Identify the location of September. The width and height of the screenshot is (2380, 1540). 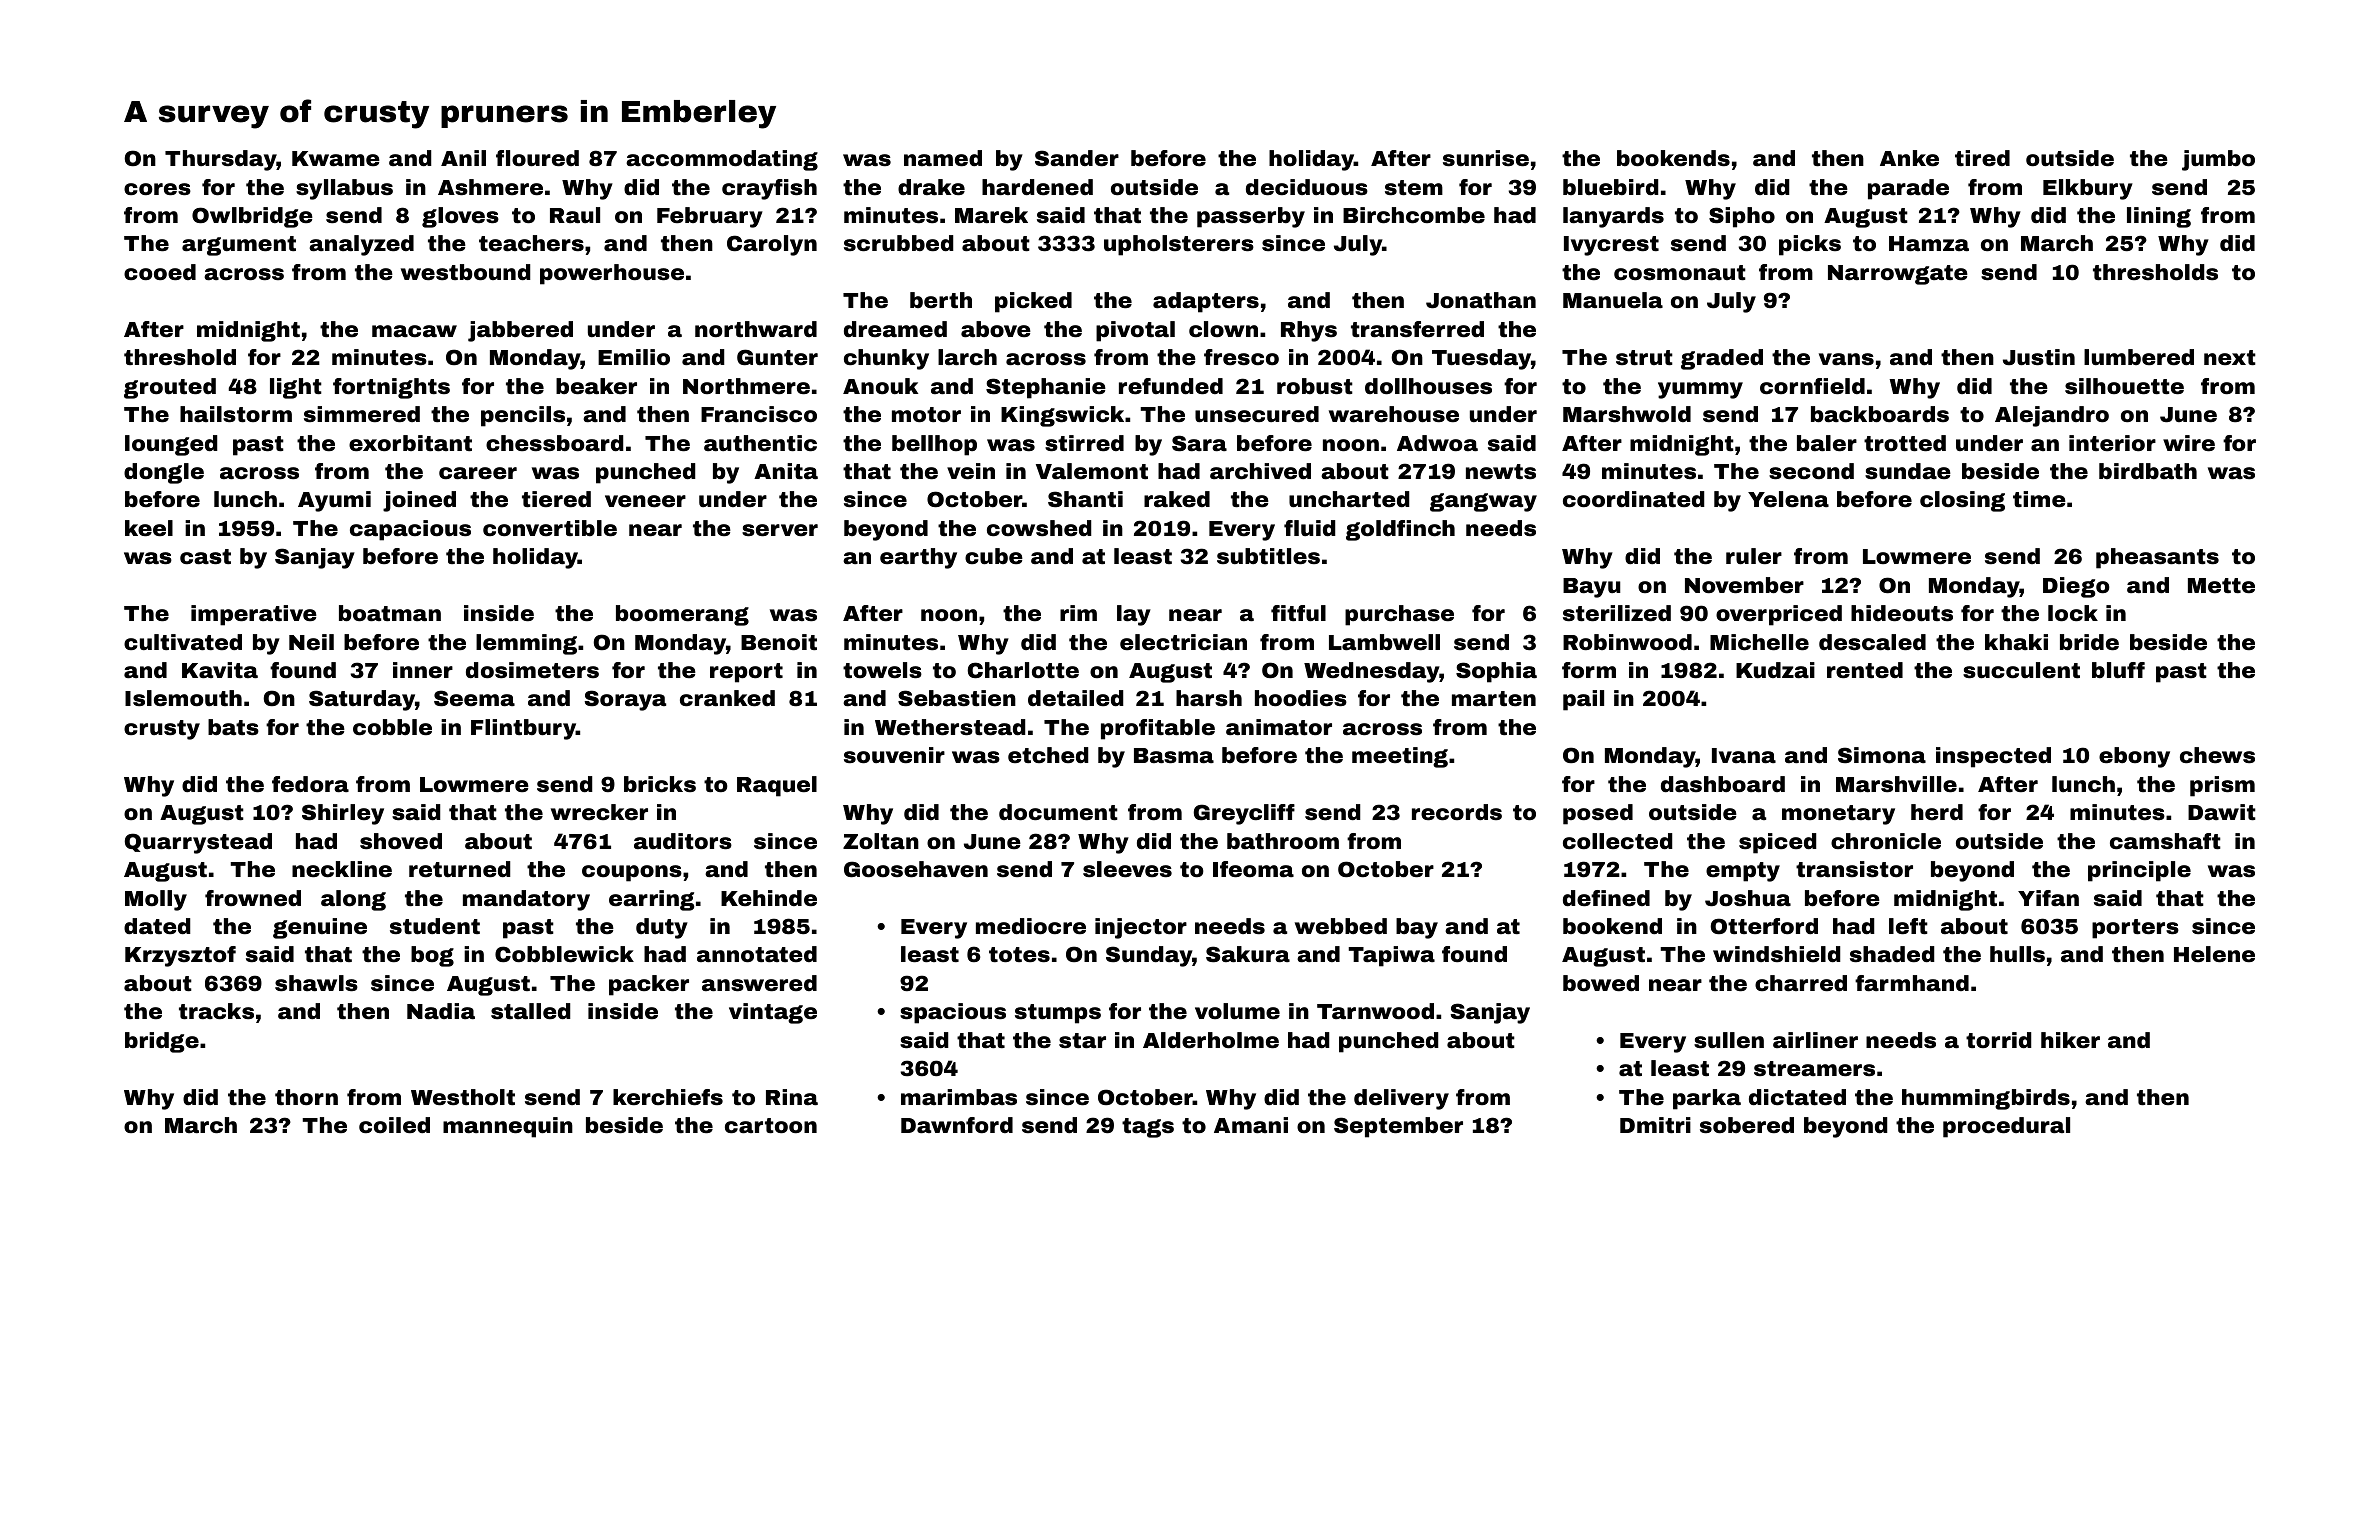
(1398, 1127).
